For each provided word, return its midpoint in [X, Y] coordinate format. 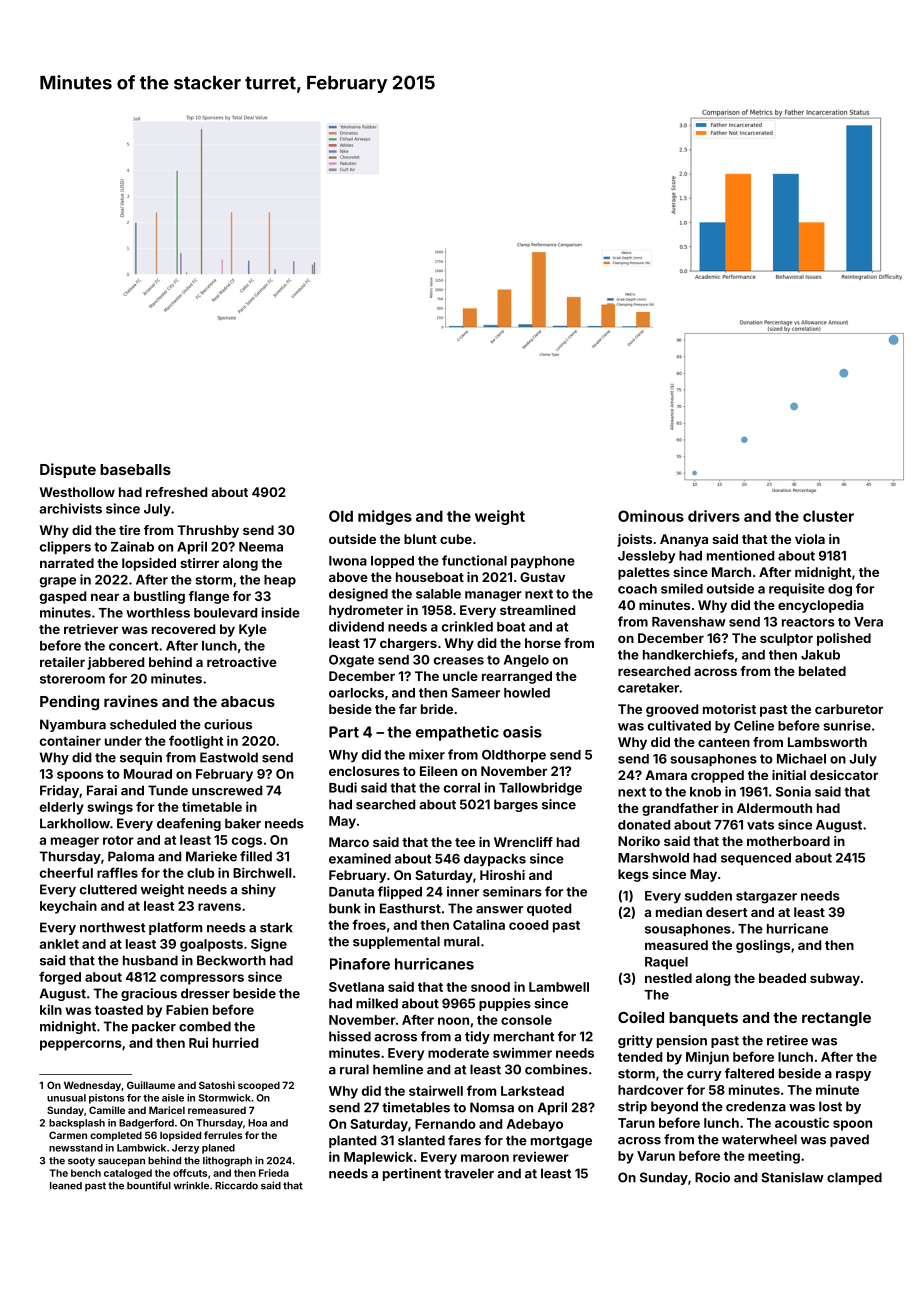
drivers [714, 516]
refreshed [176, 492]
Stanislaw [792, 1177]
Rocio [712, 1177]
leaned [66, 1186]
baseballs [135, 469]
